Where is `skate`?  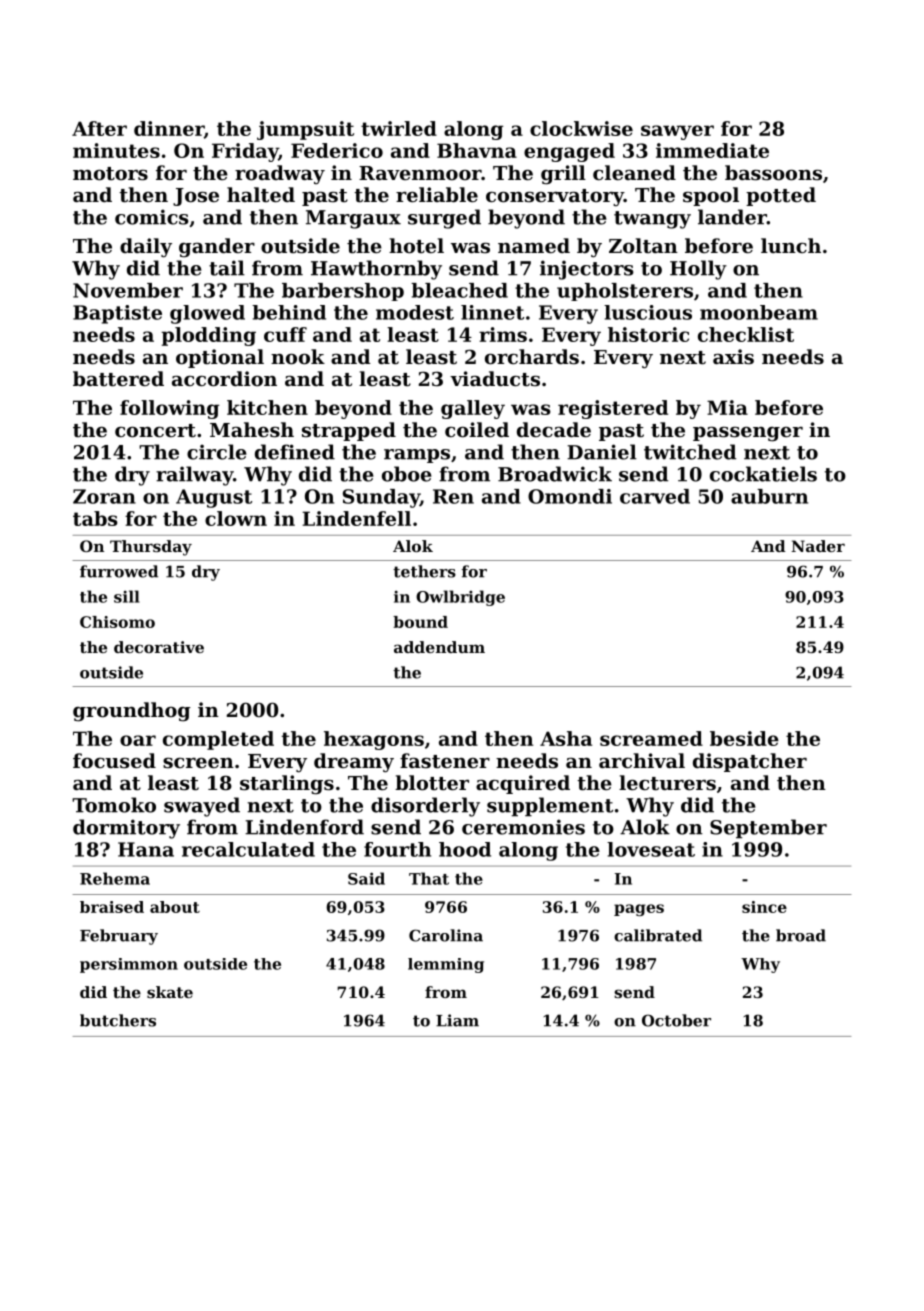 skate is located at coordinates (170, 992).
